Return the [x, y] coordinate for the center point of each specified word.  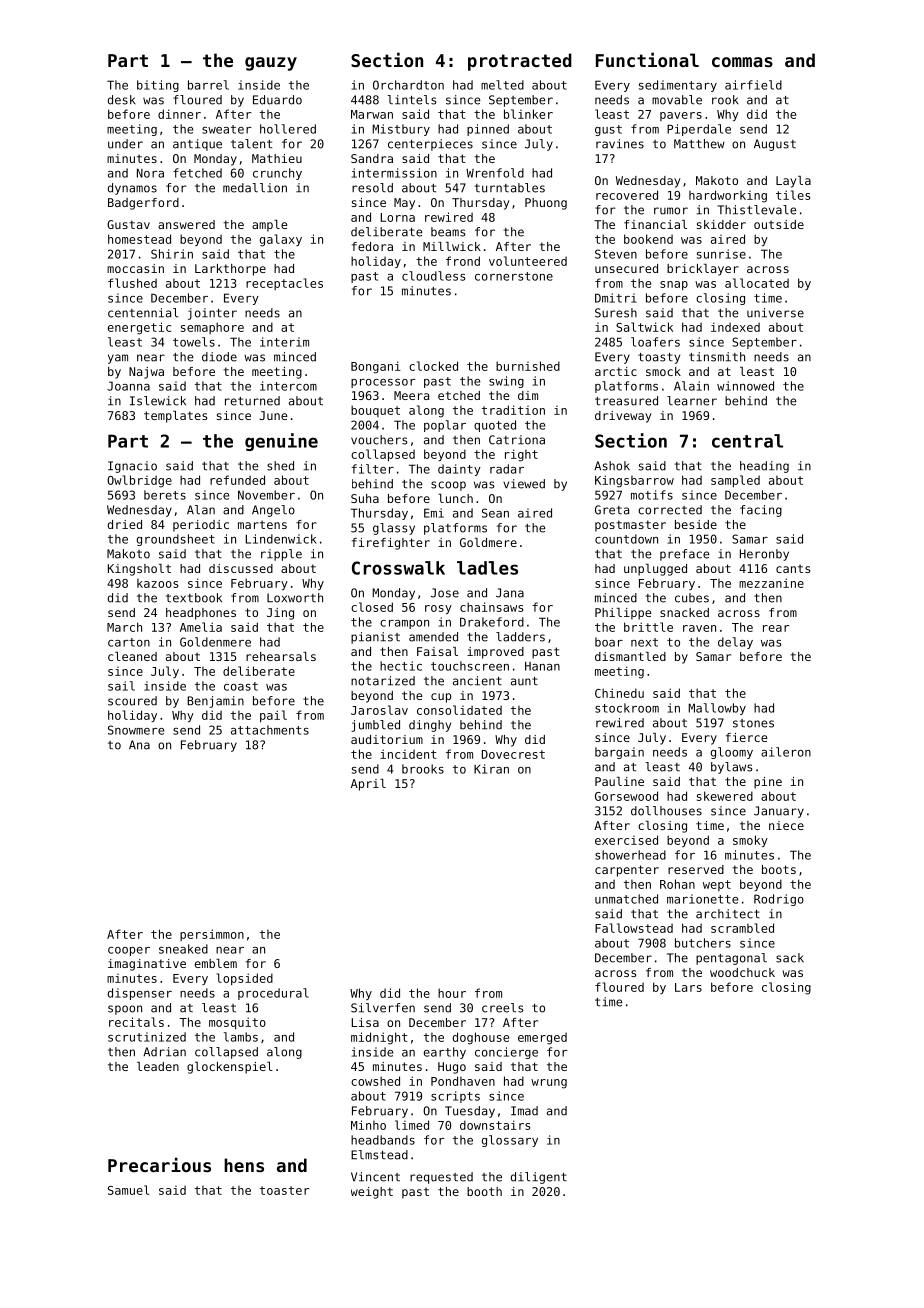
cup [441, 698]
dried [125, 524]
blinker [528, 114]
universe [775, 313]
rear [776, 628]
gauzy [271, 64]
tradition [513, 410]
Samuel [128, 1190]
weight [372, 1193]
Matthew [699, 144]
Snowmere [136, 730]
